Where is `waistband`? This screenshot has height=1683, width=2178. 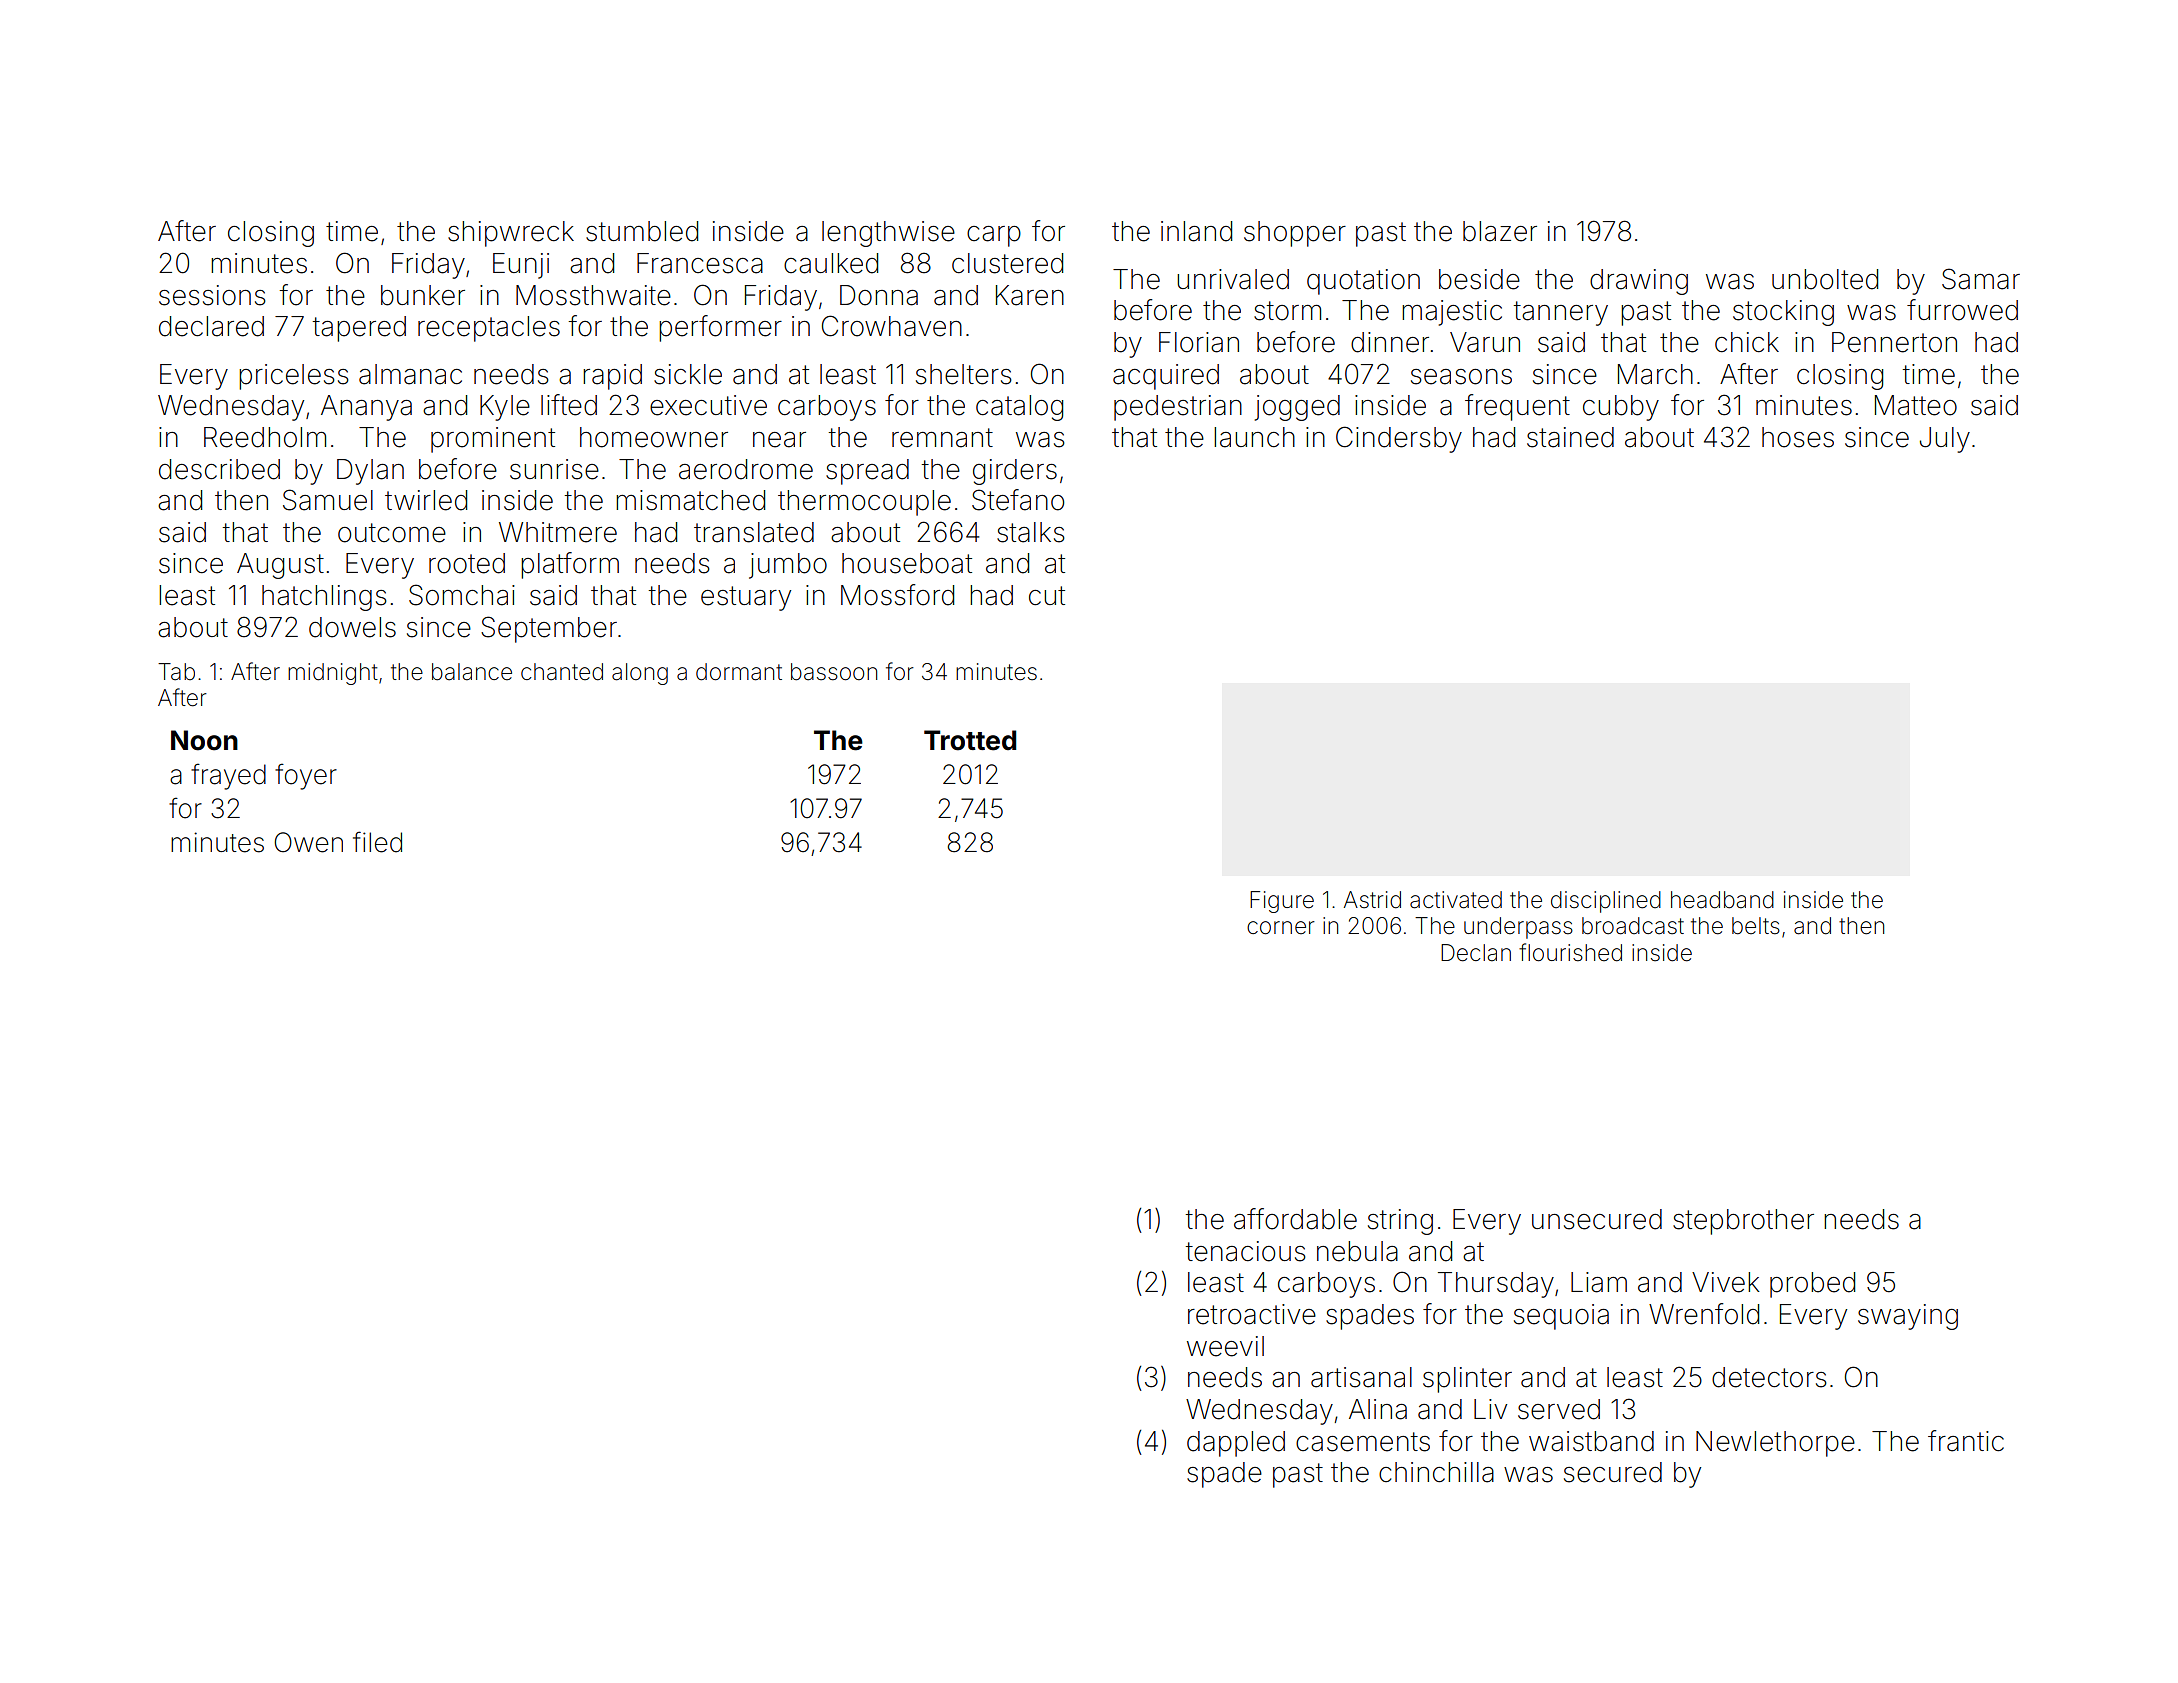 waistband is located at coordinates (1591, 1441).
